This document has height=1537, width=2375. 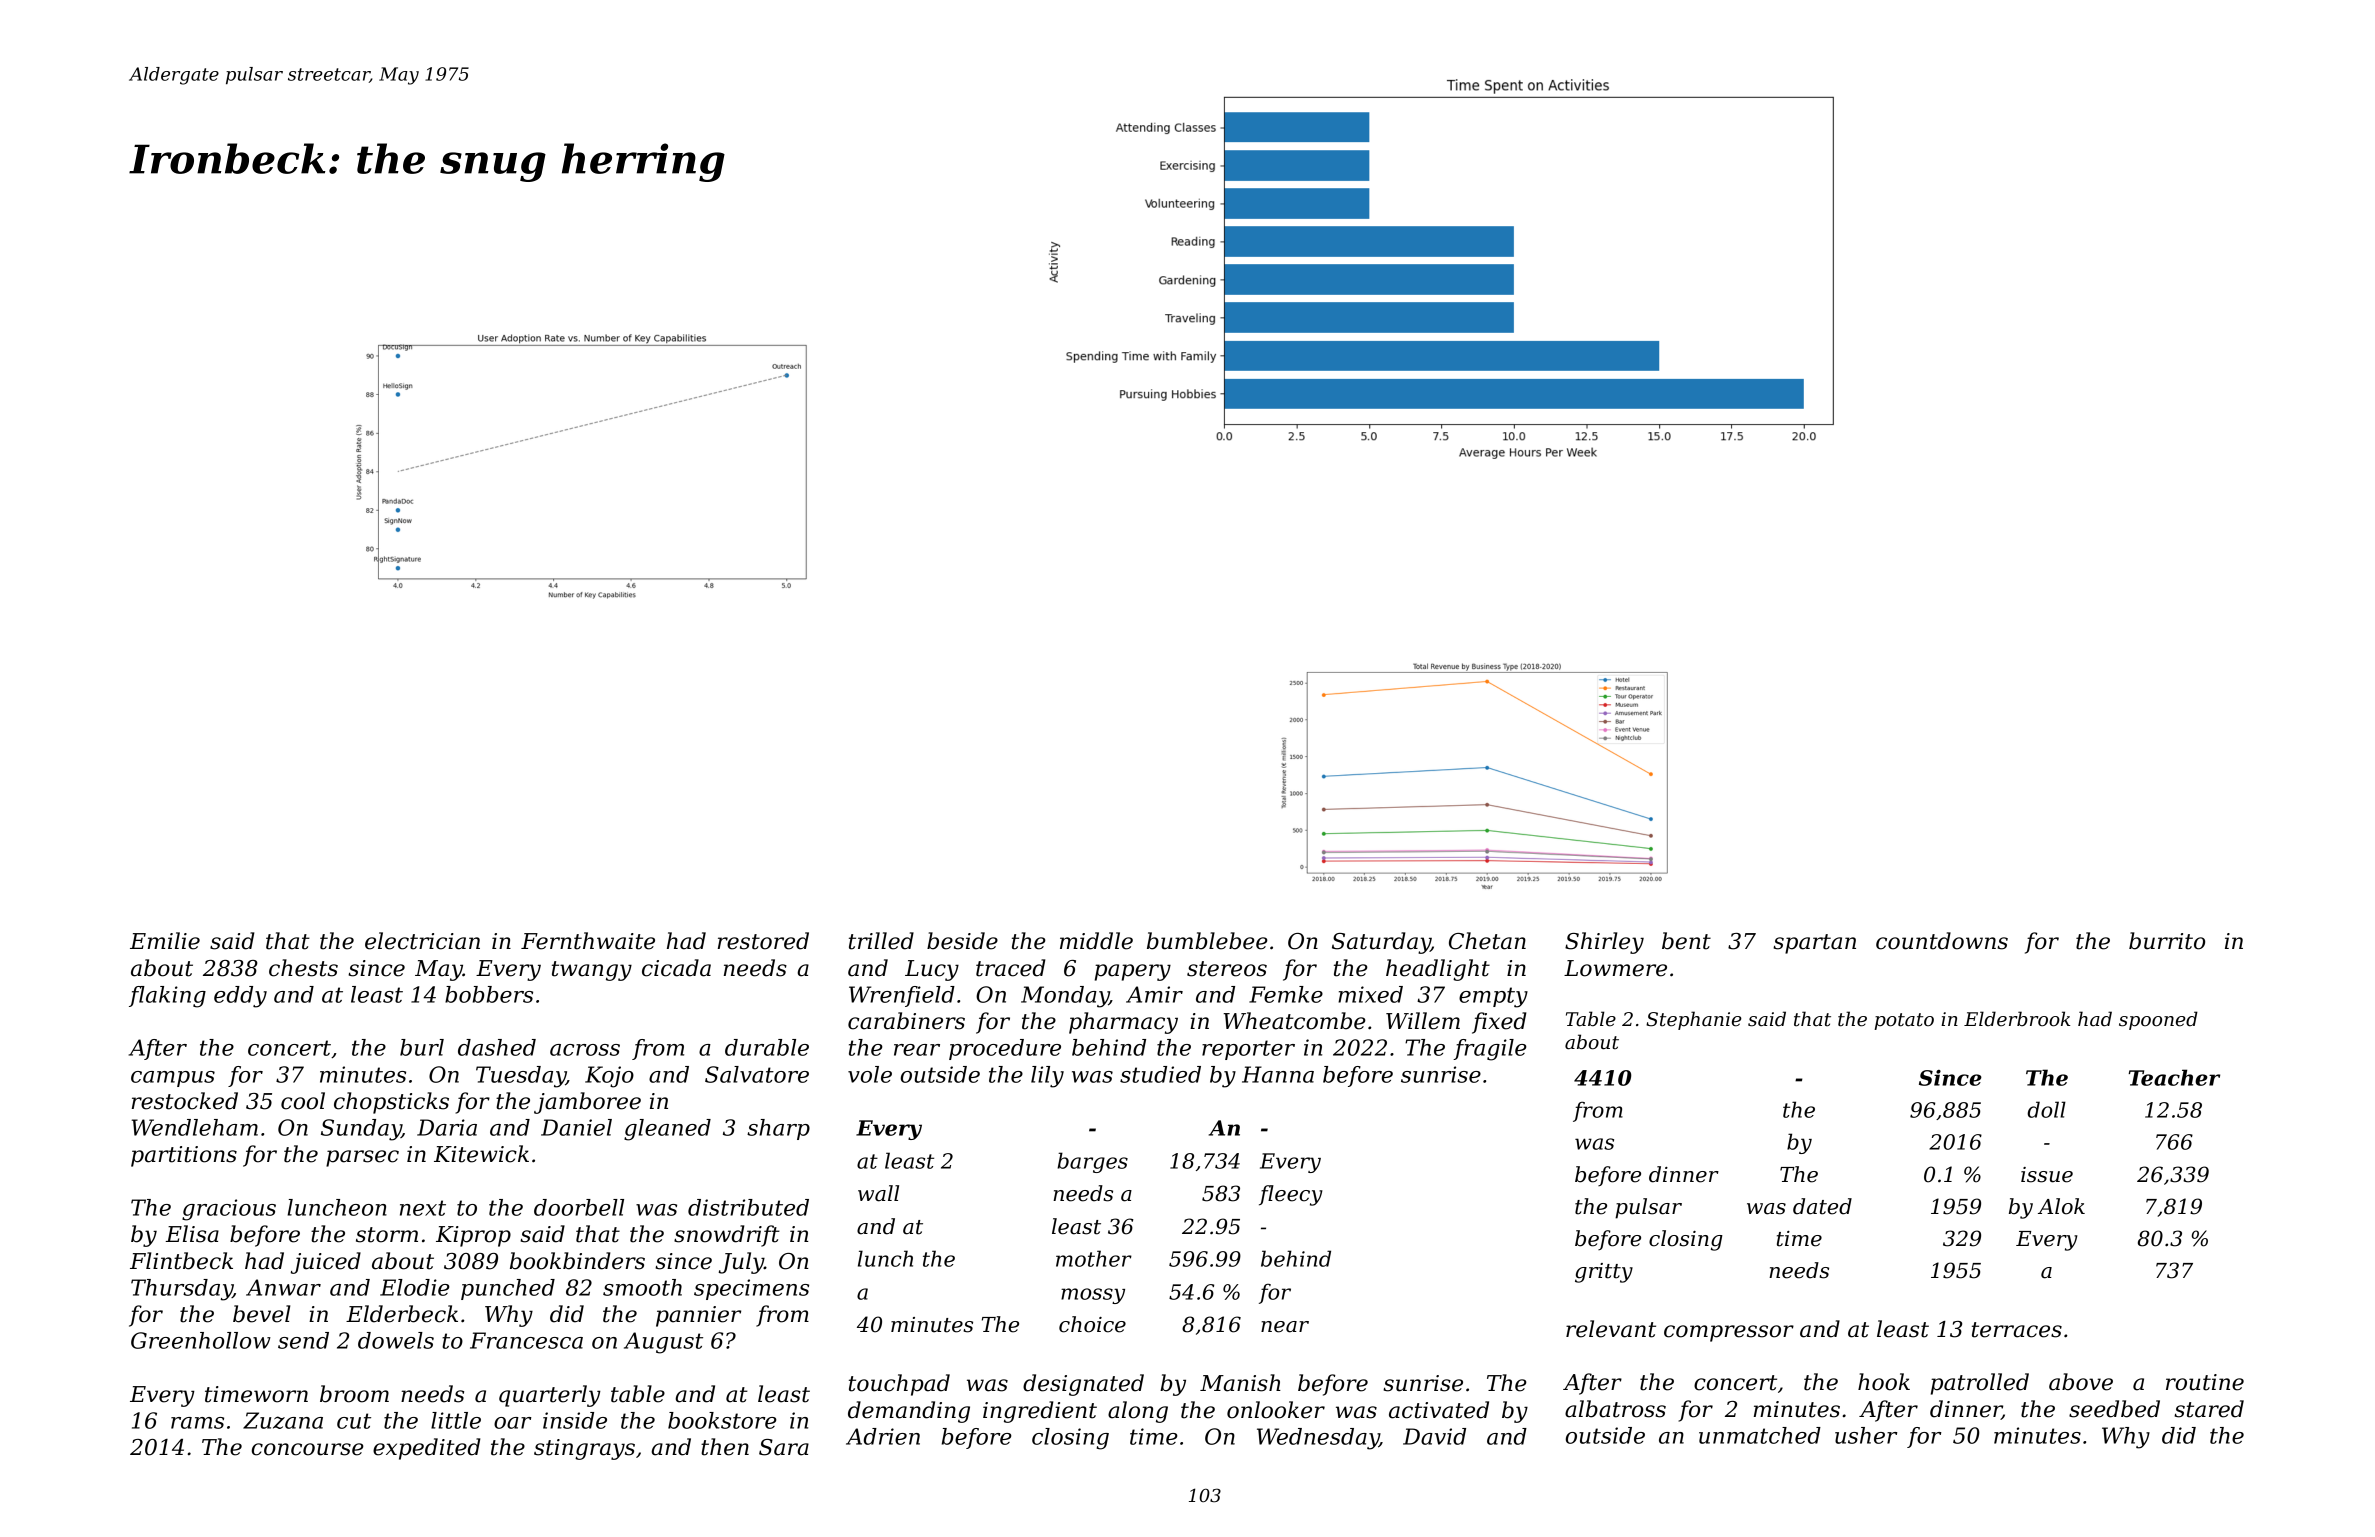 I want to click on Fernthwaite, so click(x=588, y=941).
